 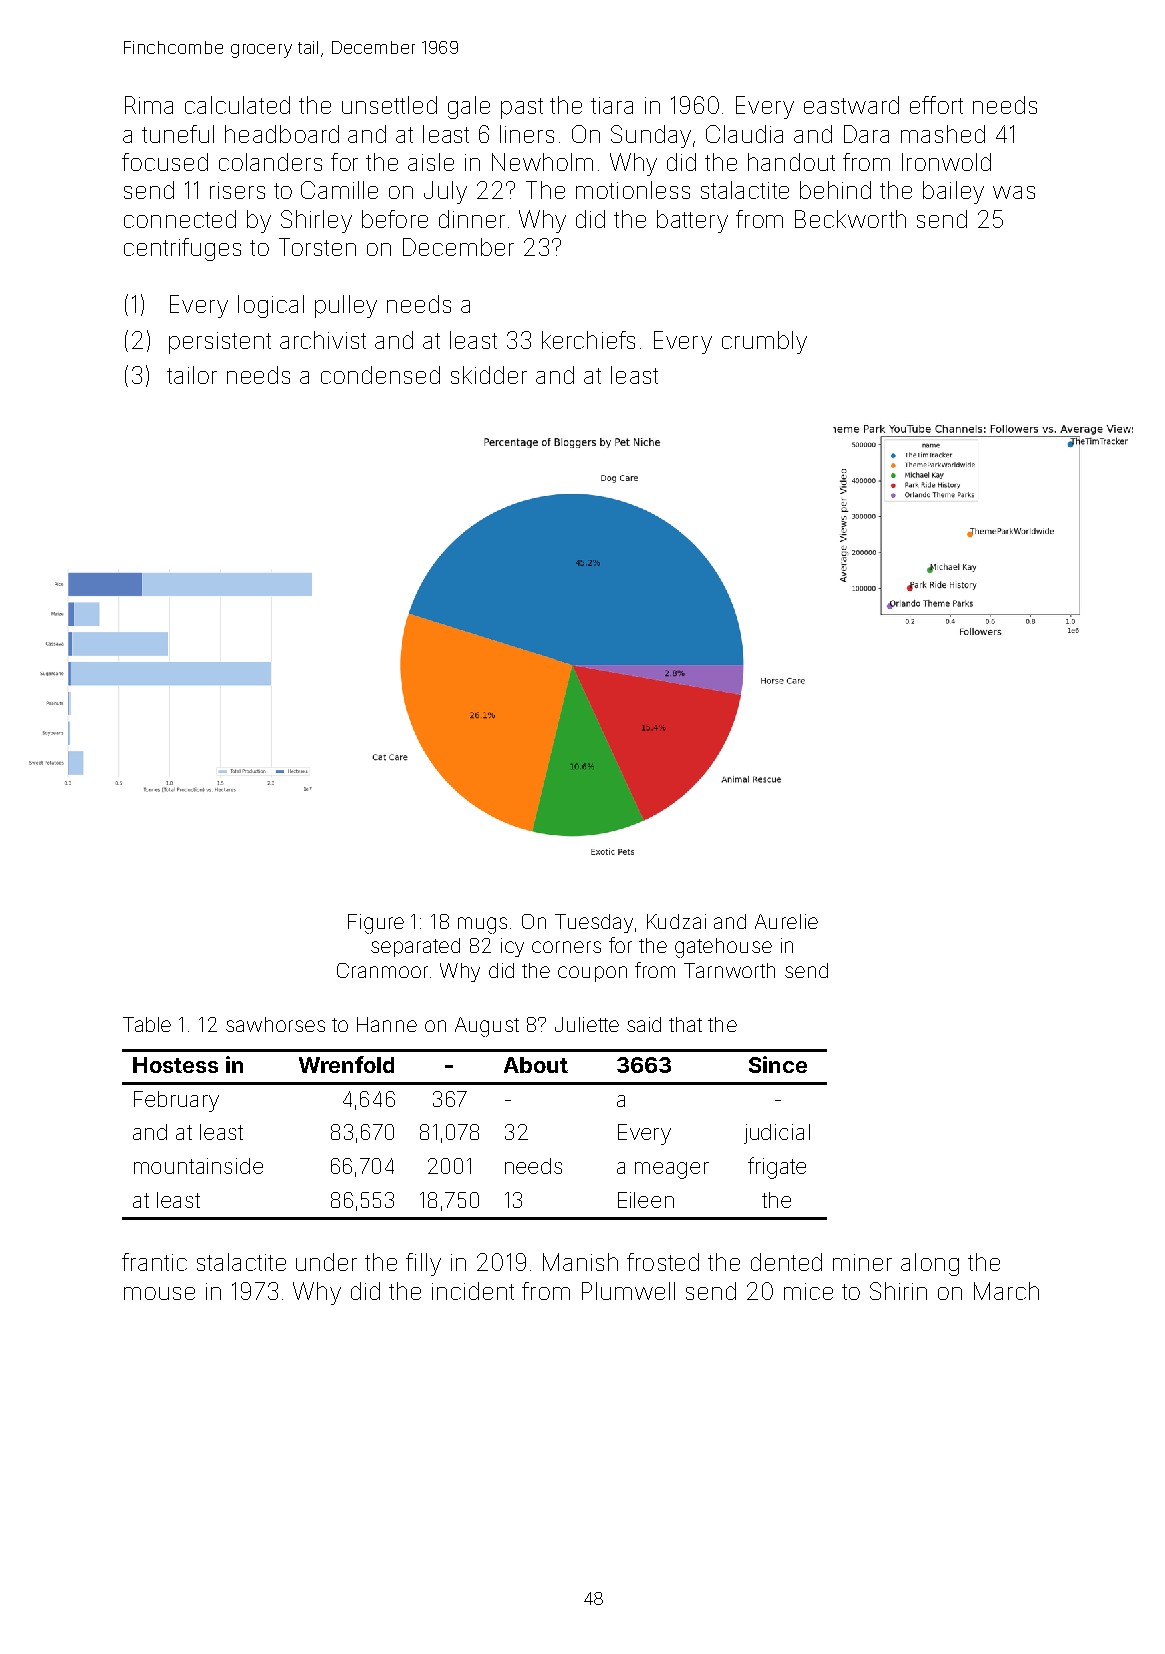 What do you see at coordinates (159, 1293) in the screenshot?
I see `mouse` at bounding box center [159, 1293].
